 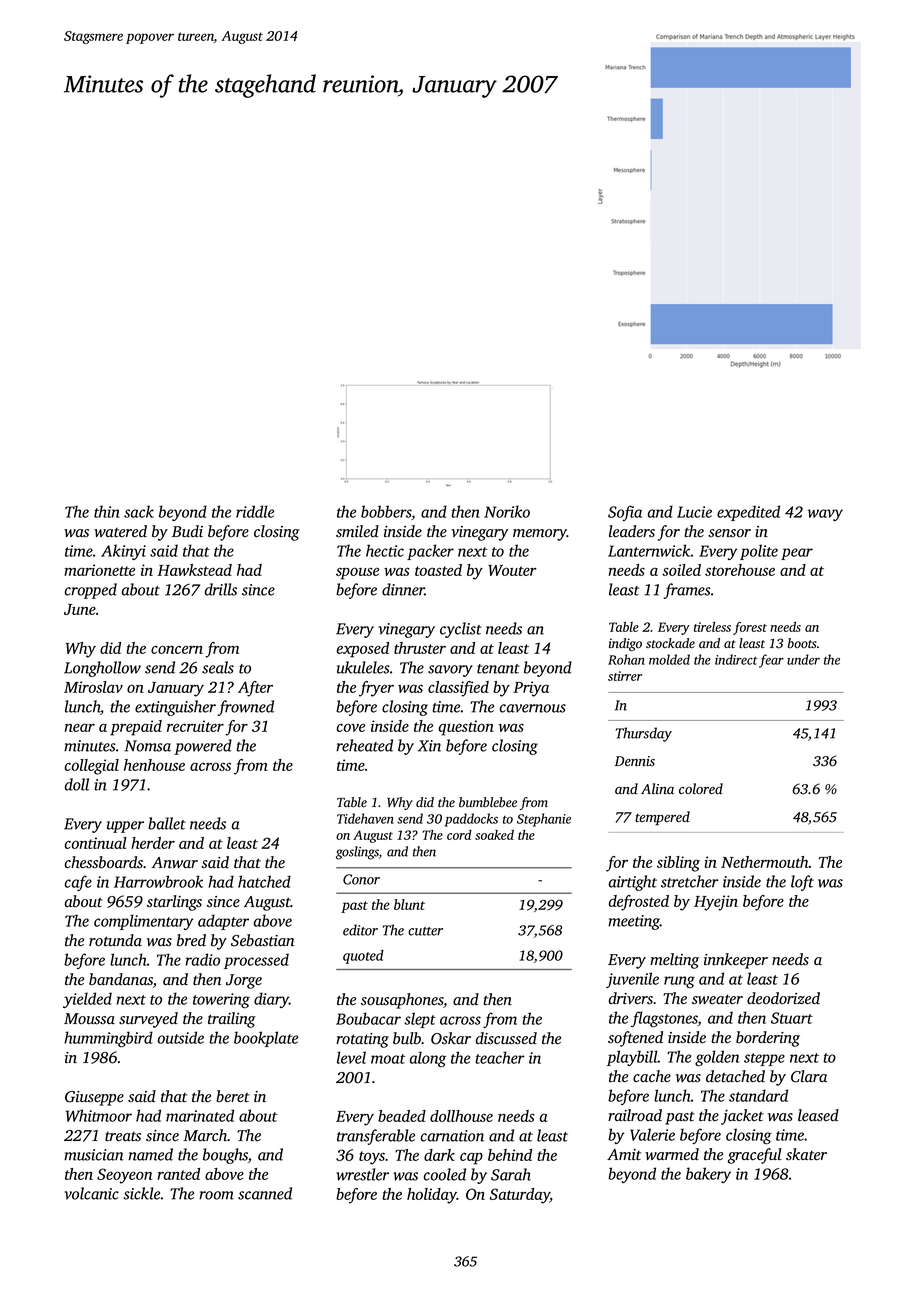 I want to click on seals, so click(x=218, y=667).
